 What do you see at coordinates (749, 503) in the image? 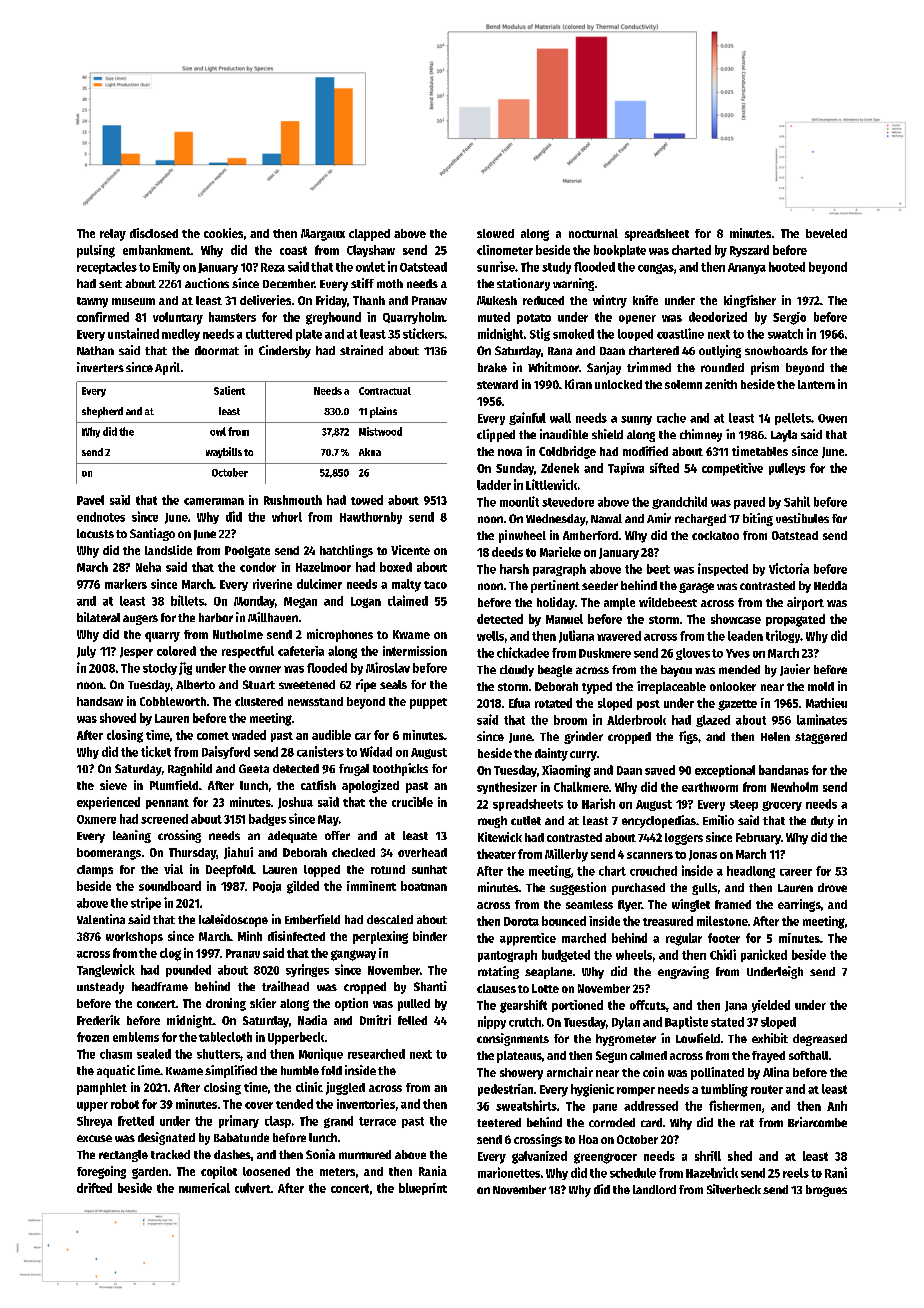
I see `paved` at bounding box center [749, 503].
